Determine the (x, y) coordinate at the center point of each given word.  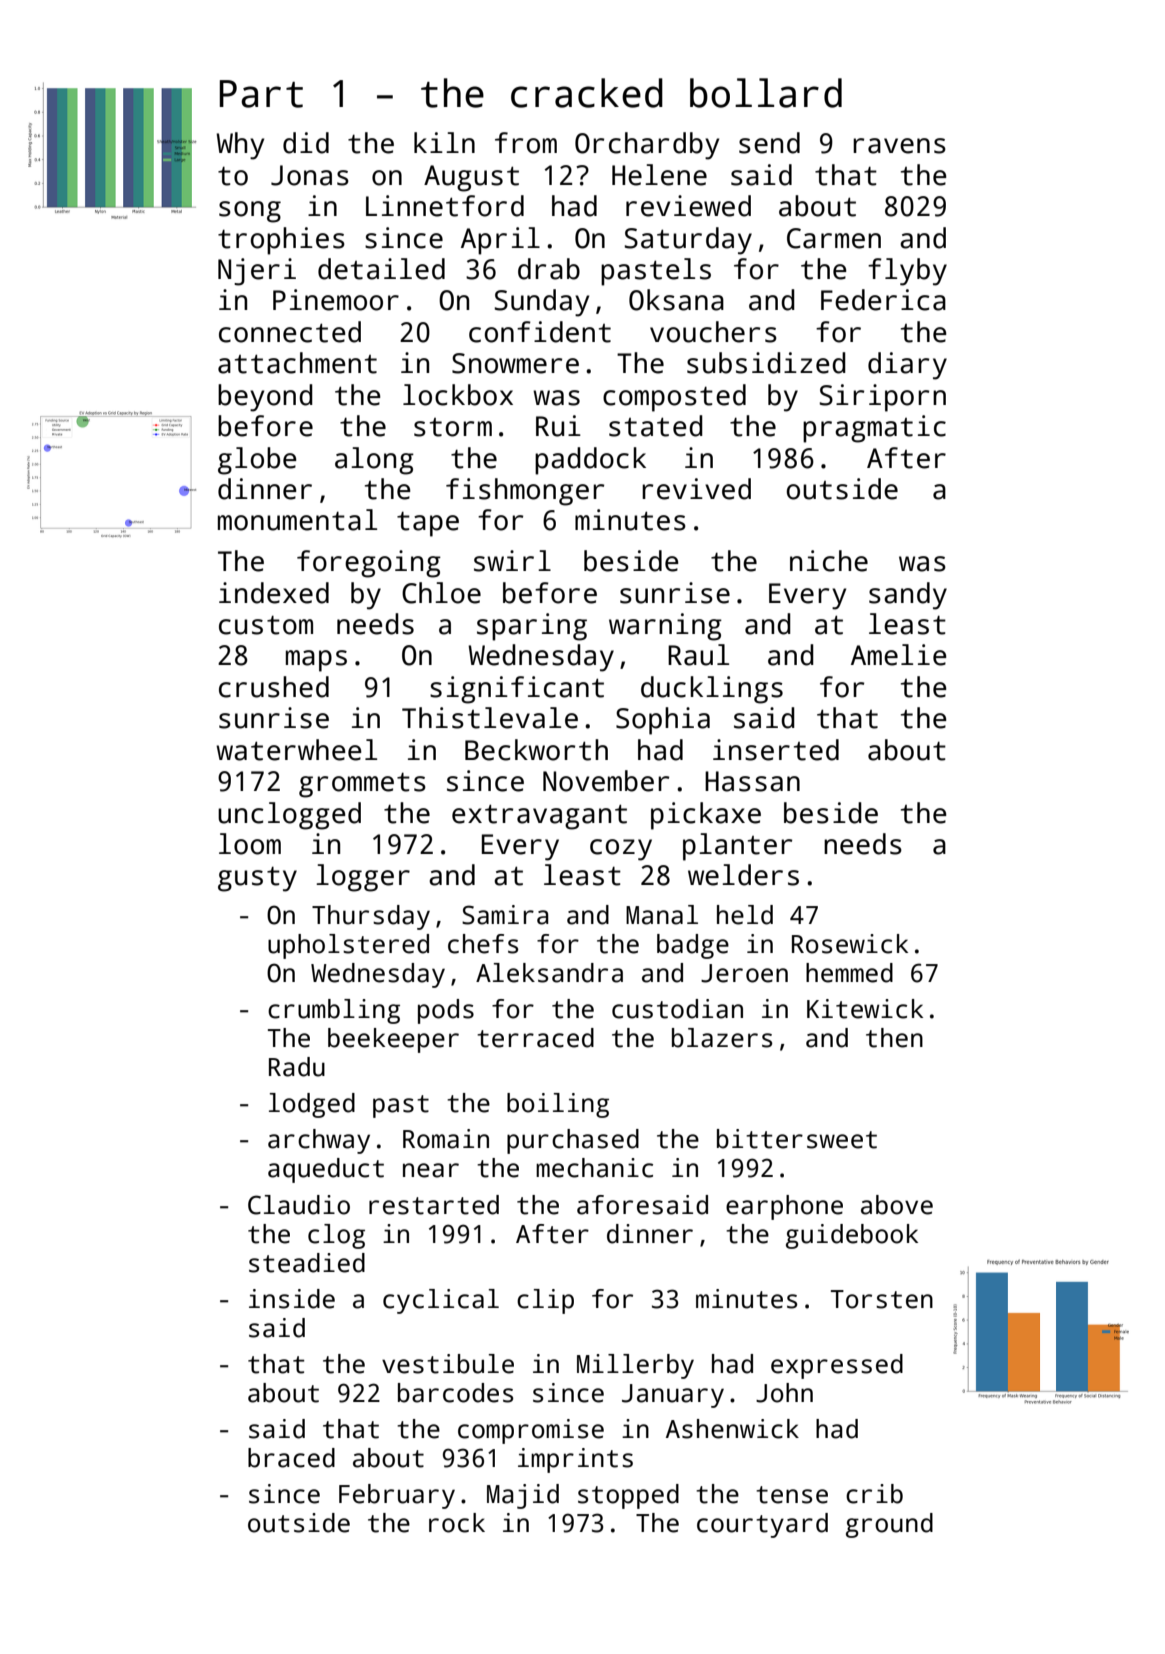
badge (693, 946)
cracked (587, 93)
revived (696, 489)
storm (453, 427)
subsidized (766, 363)
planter (737, 847)
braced (291, 1458)
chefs (483, 944)
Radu (297, 1067)
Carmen (834, 238)
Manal (662, 915)
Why (240, 146)
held (745, 915)
